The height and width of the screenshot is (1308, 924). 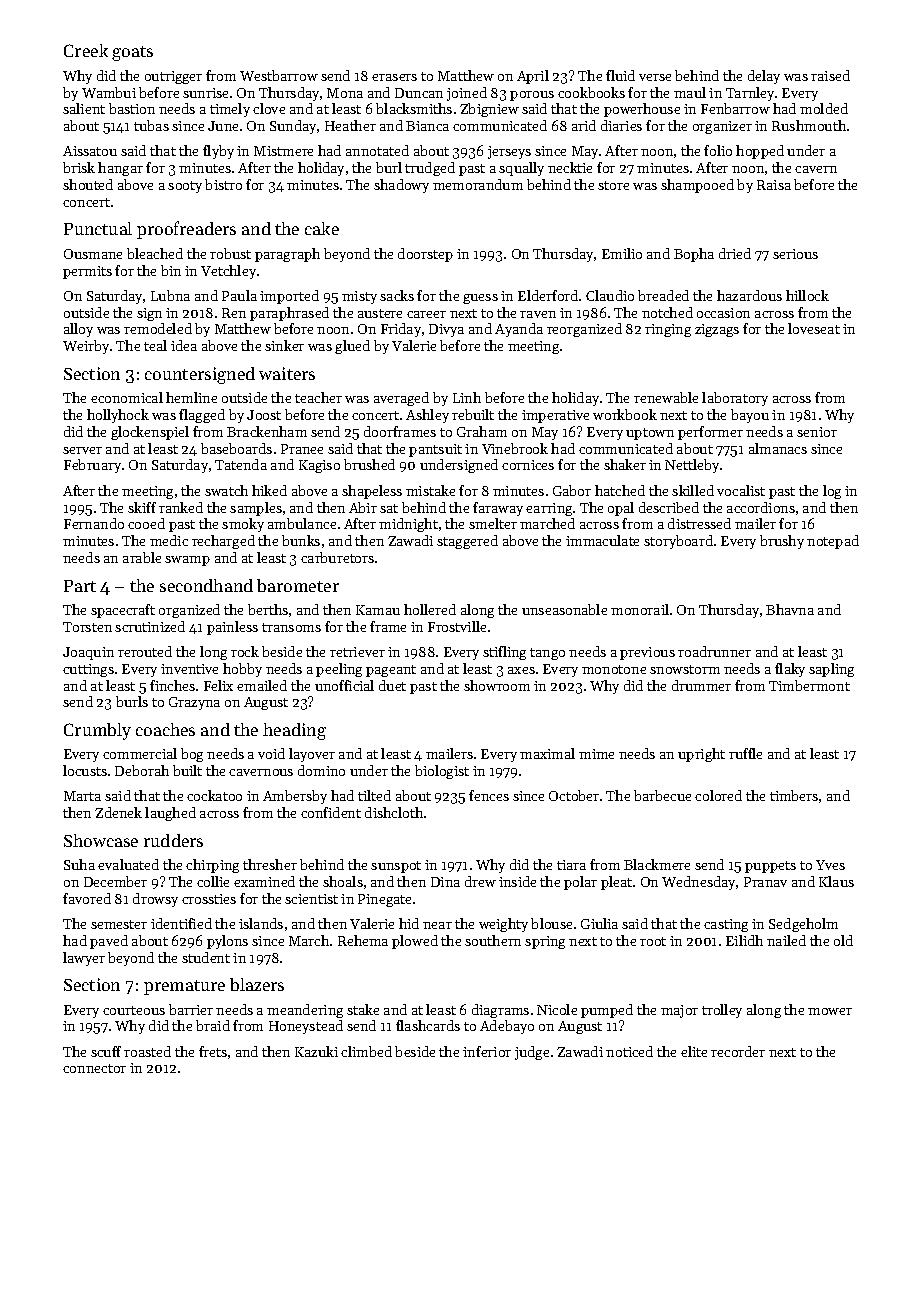 What do you see at coordinates (132, 53) in the screenshot?
I see `goats` at bounding box center [132, 53].
